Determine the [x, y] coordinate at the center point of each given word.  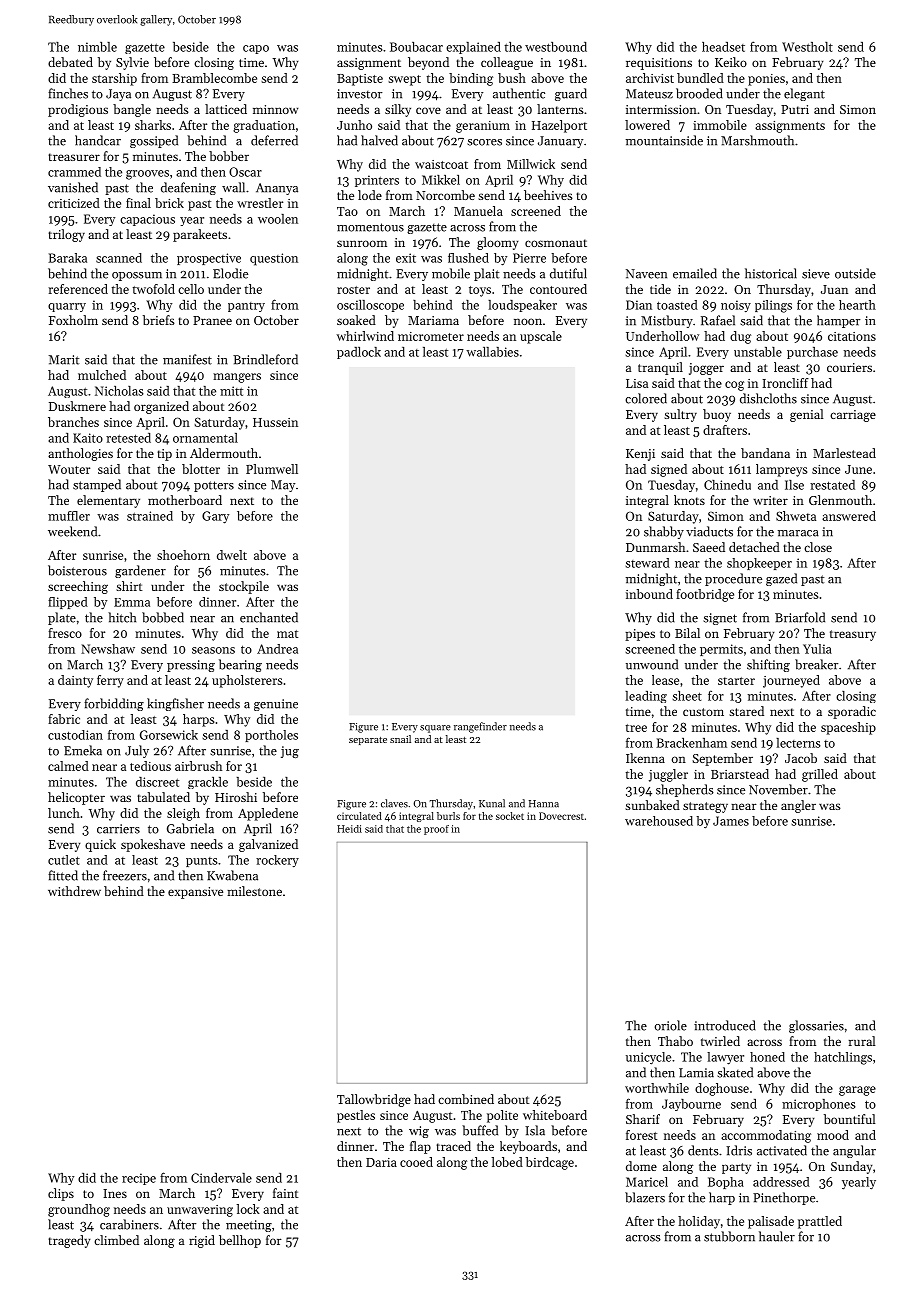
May [283, 486]
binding [471, 79]
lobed [507, 1162]
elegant [804, 94]
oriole [671, 1025]
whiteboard [555, 1115]
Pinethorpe [784, 1198]
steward [647, 563]
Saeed [709, 547]
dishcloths [768, 398]
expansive [195, 893]
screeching [78, 587]
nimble [97, 47]
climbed [116, 1240]
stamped [97, 485]
